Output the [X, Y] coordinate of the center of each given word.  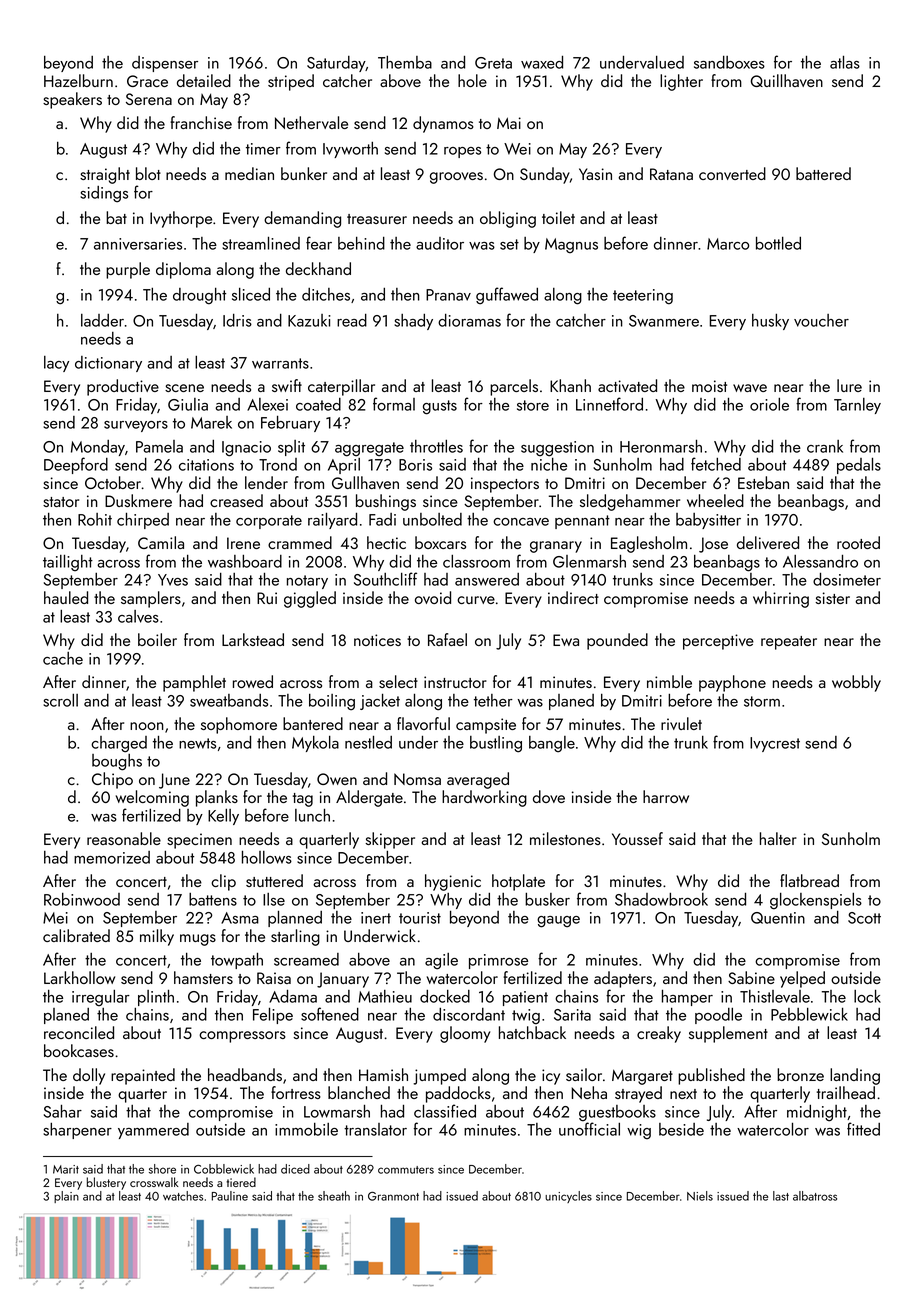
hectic [386, 542]
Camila [161, 542]
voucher [821, 320]
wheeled [715, 500]
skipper [390, 840]
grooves [456, 178]
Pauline [230, 1196]
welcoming [152, 798]
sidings [104, 194]
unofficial [589, 1129]
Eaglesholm [649, 544]
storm [762, 701]
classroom [476, 561]
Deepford [76, 465]
